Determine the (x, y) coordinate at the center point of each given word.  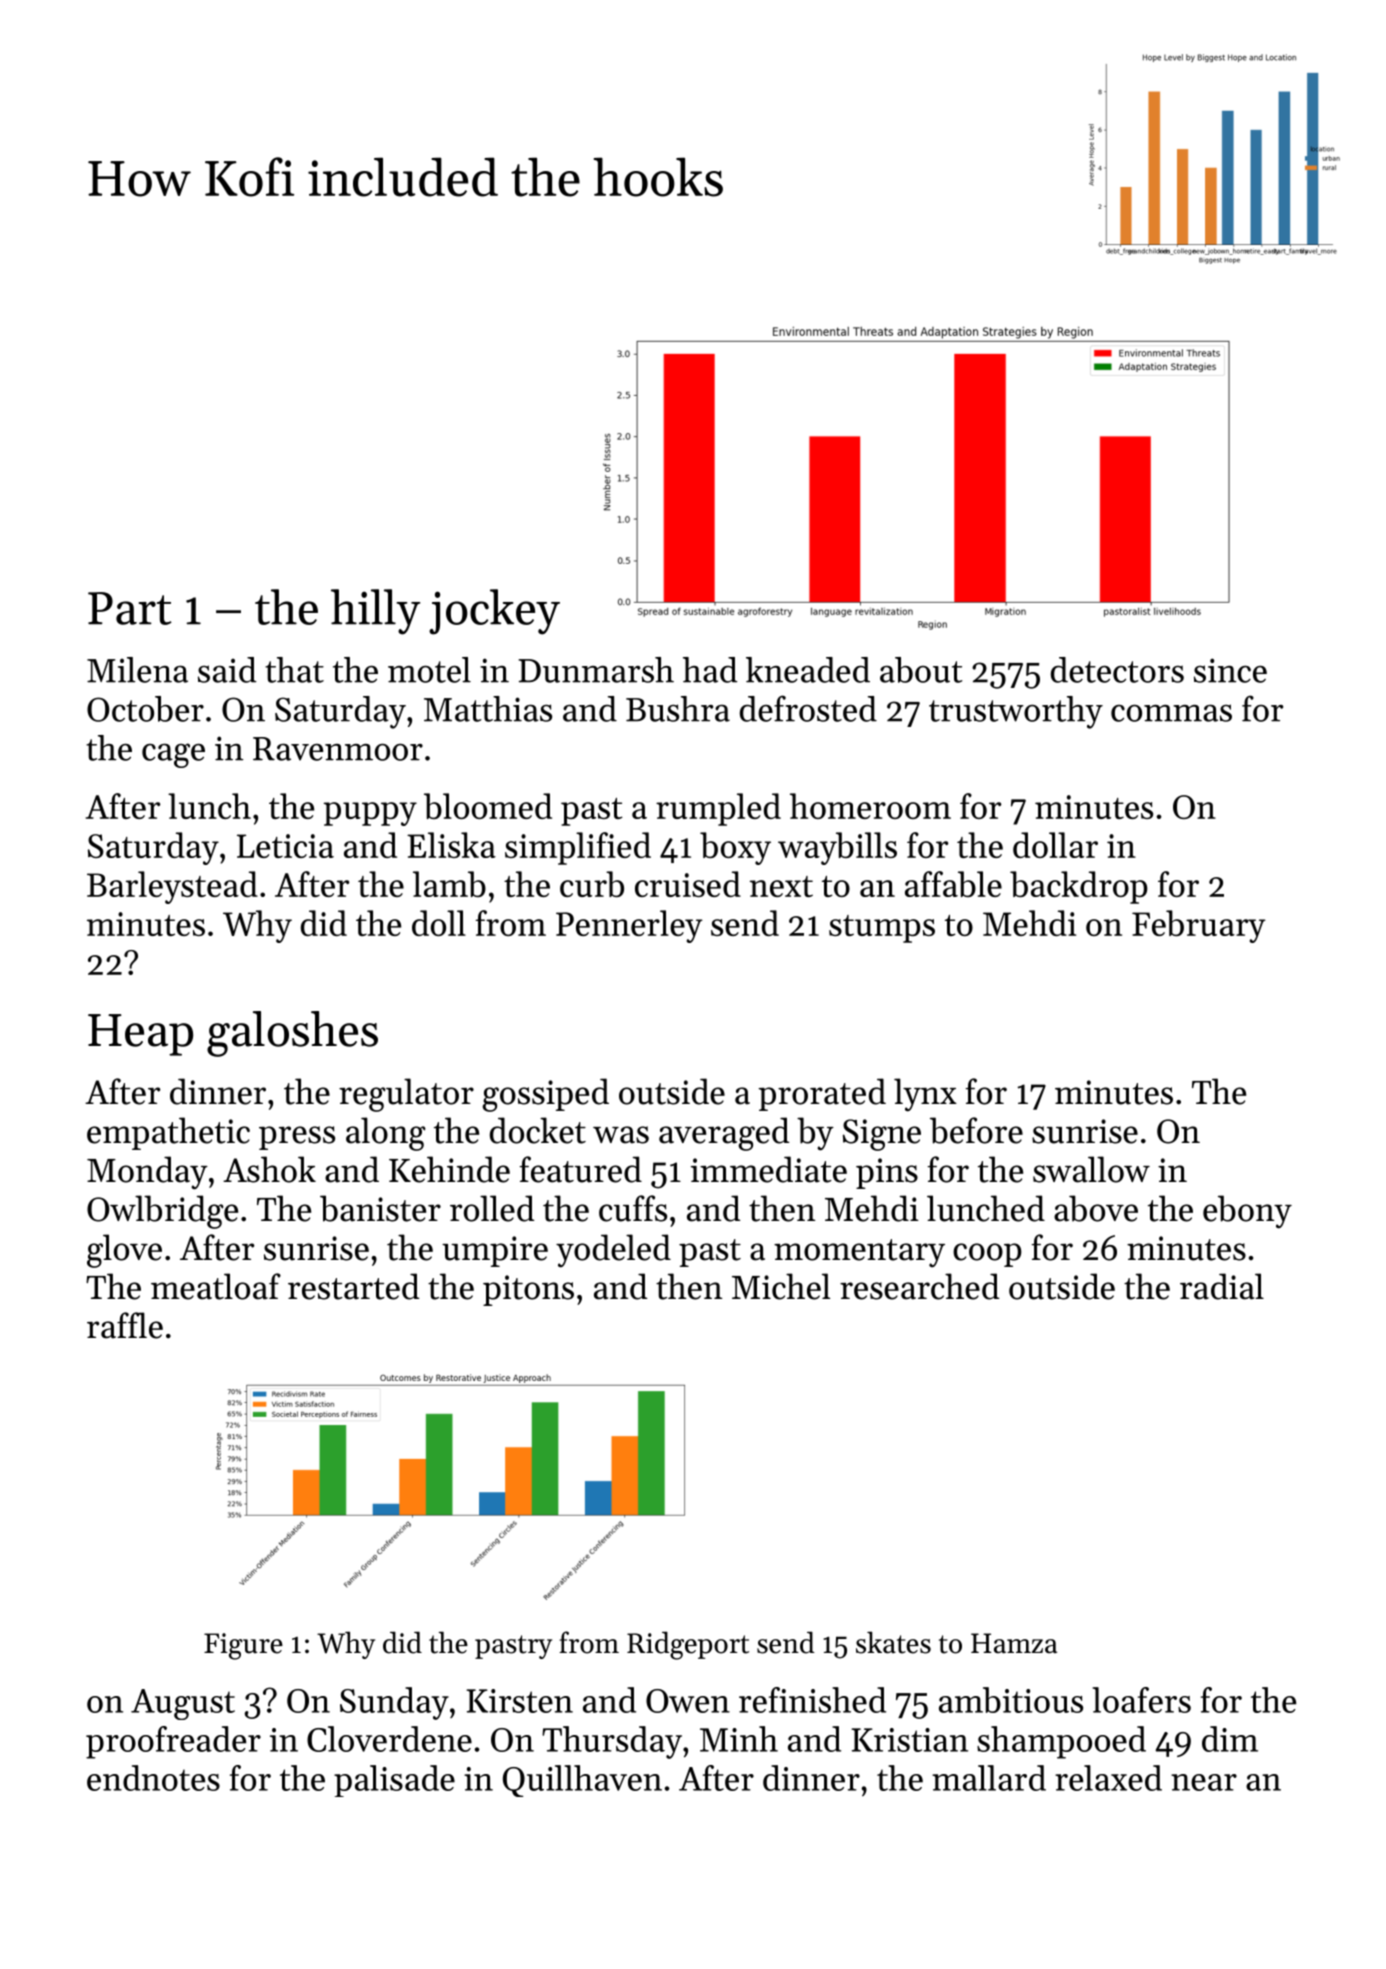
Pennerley (629, 926)
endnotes (153, 1778)
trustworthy (1016, 712)
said (227, 670)
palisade (394, 1781)
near (1204, 1782)
